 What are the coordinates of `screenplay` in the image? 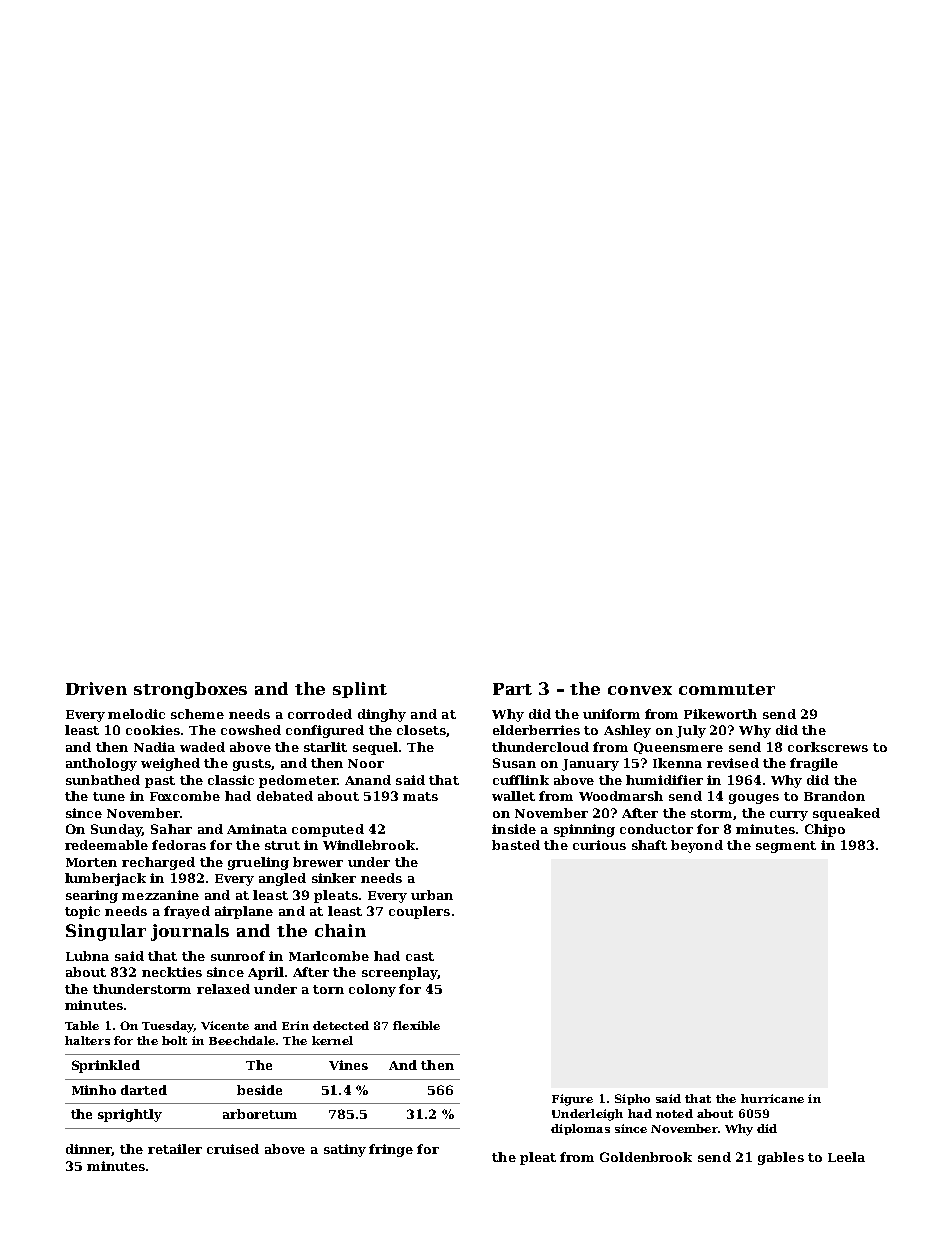 It's located at (400, 973).
